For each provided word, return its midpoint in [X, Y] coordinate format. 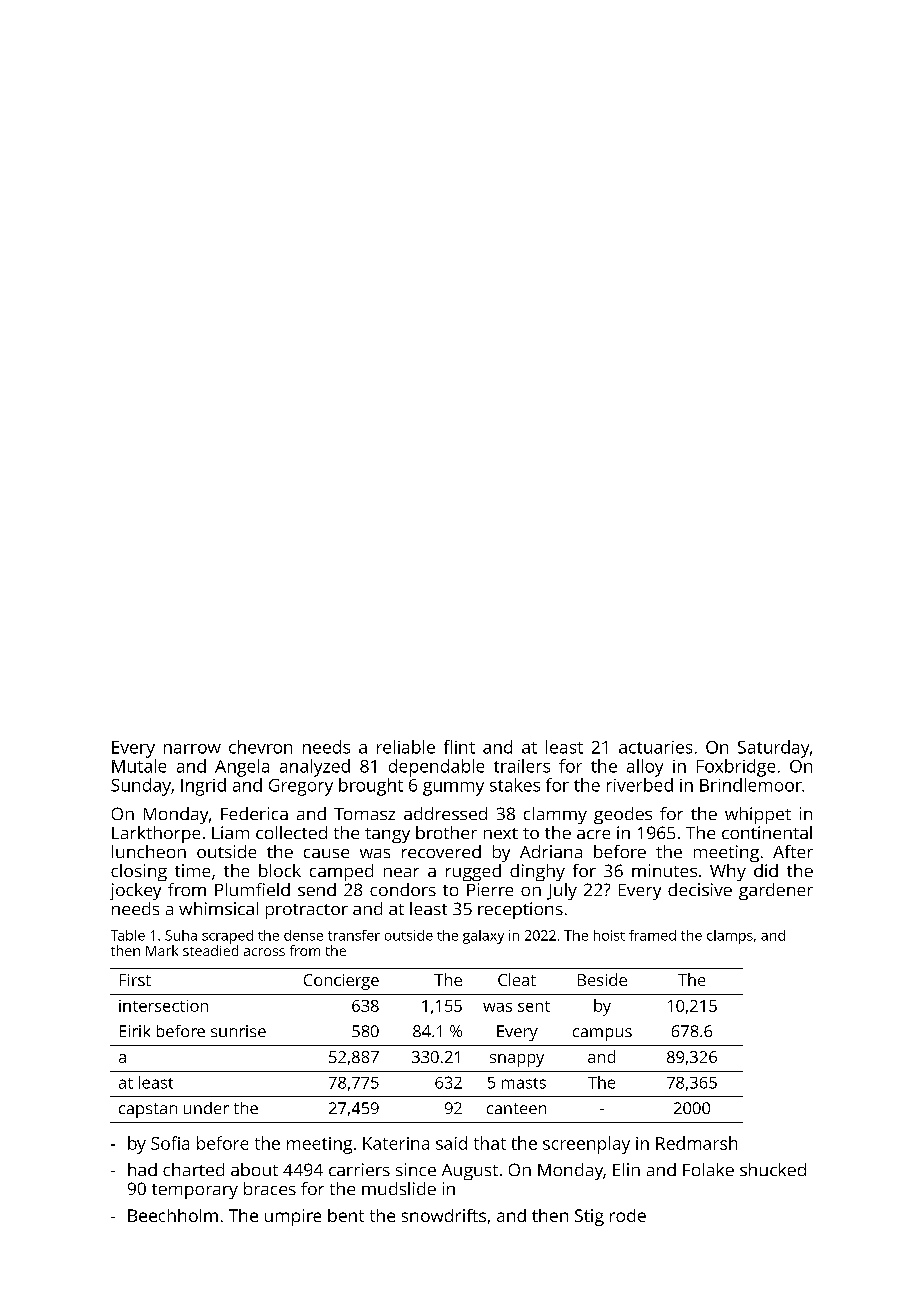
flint [459, 747]
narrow [192, 749]
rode [628, 1215]
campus [602, 1034]
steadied [210, 950]
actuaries [655, 747]
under [206, 1108]
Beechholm [173, 1215]
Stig [589, 1217]
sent [534, 1006]
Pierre [490, 889]
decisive [700, 889]
